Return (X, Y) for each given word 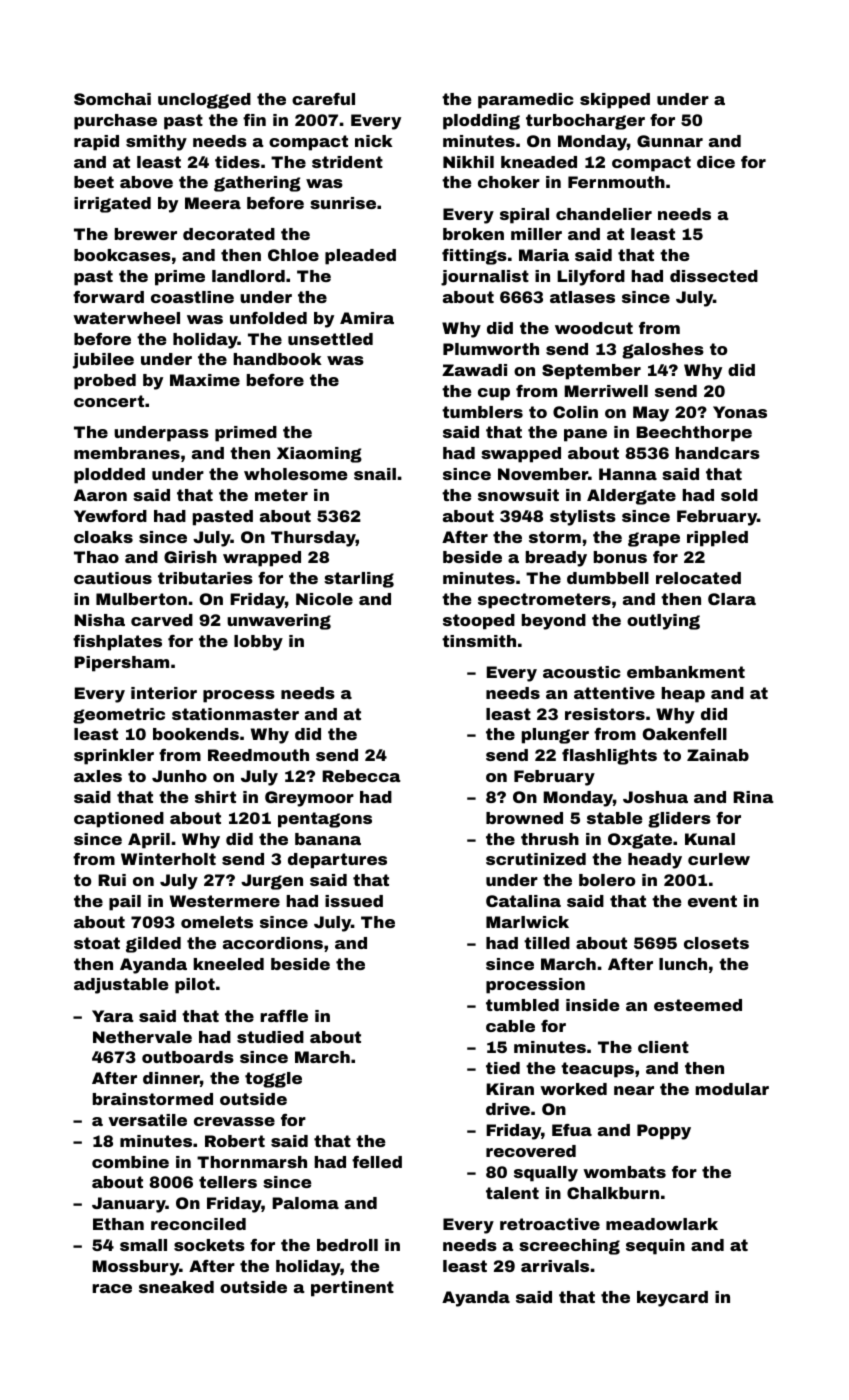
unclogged (204, 101)
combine (130, 1162)
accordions (273, 943)
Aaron (100, 495)
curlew (719, 859)
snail (375, 474)
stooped (479, 622)
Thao (96, 557)
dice (716, 162)
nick (374, 141)
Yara (113, 1016)
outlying (663, 622)
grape (654, 539)
